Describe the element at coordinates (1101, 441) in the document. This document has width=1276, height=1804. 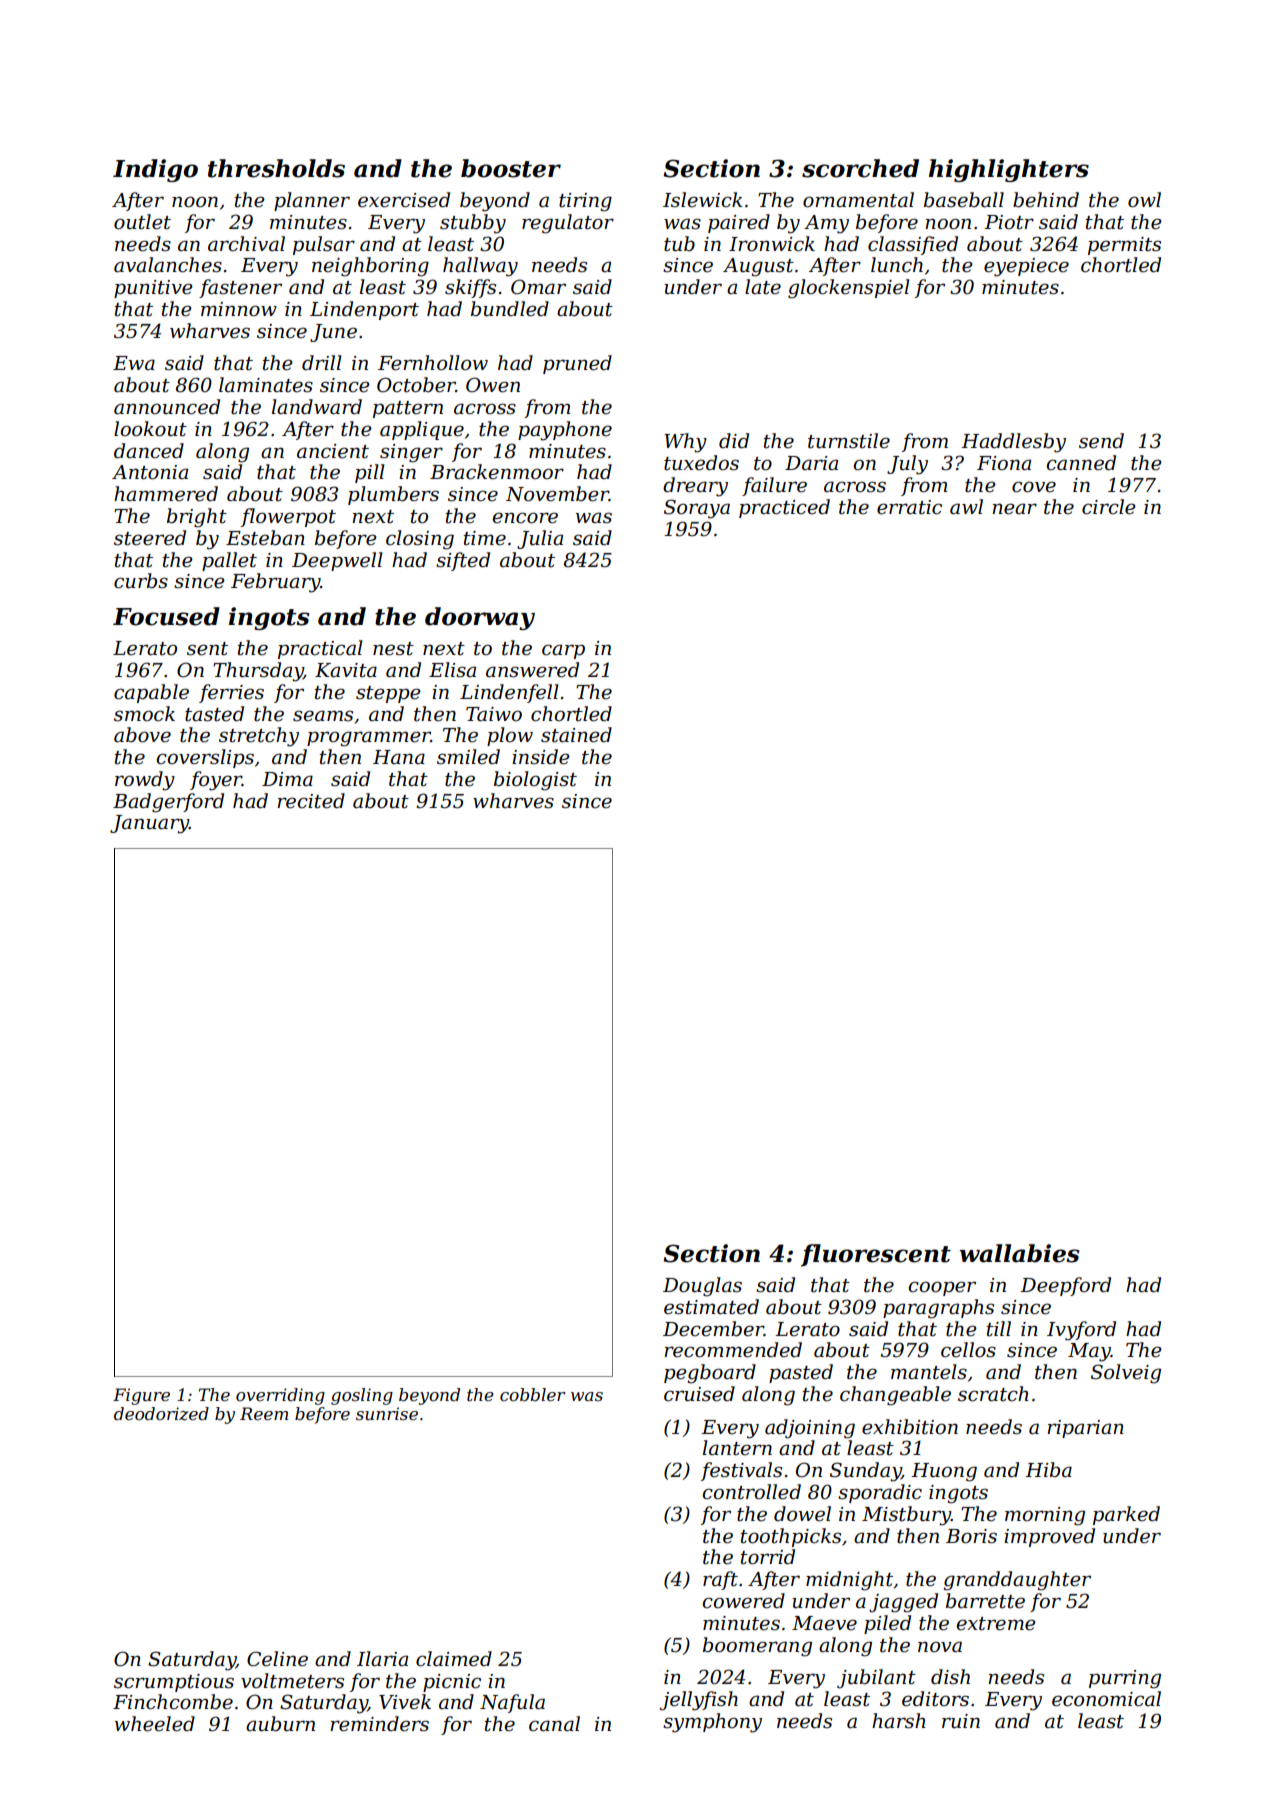
I see `send` at that location.
